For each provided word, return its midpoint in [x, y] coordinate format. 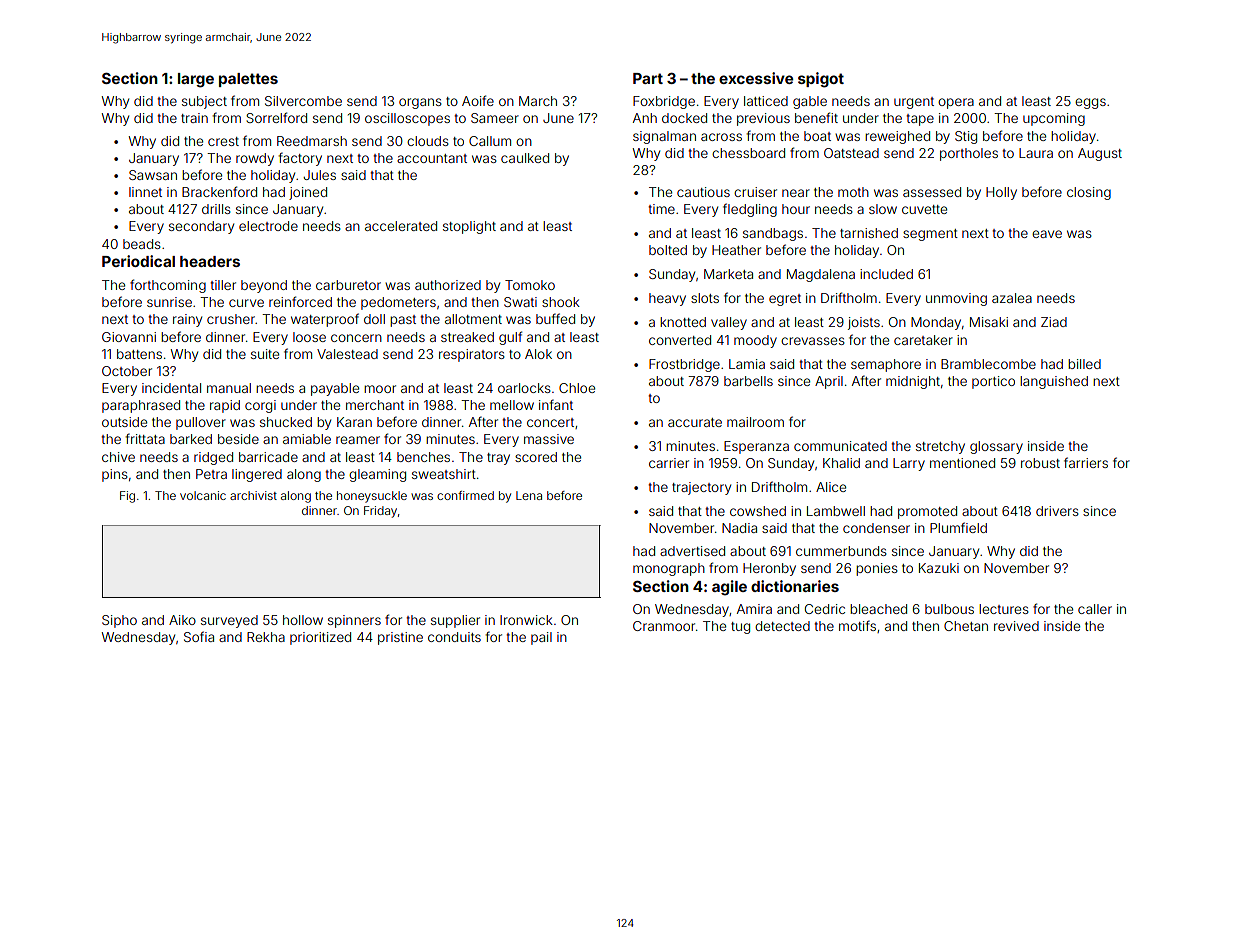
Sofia [199, 636]
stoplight [469, 227]
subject [204, 102]
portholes [969, 154]
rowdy [255, 159]
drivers [1057, 511]
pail [541, 638]
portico [993, 382]
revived [1016, 626]
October [127, 371]
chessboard [748, 153]
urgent [914, 103]
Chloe [577, 388]
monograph [669, 569]
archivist [253, 495]
